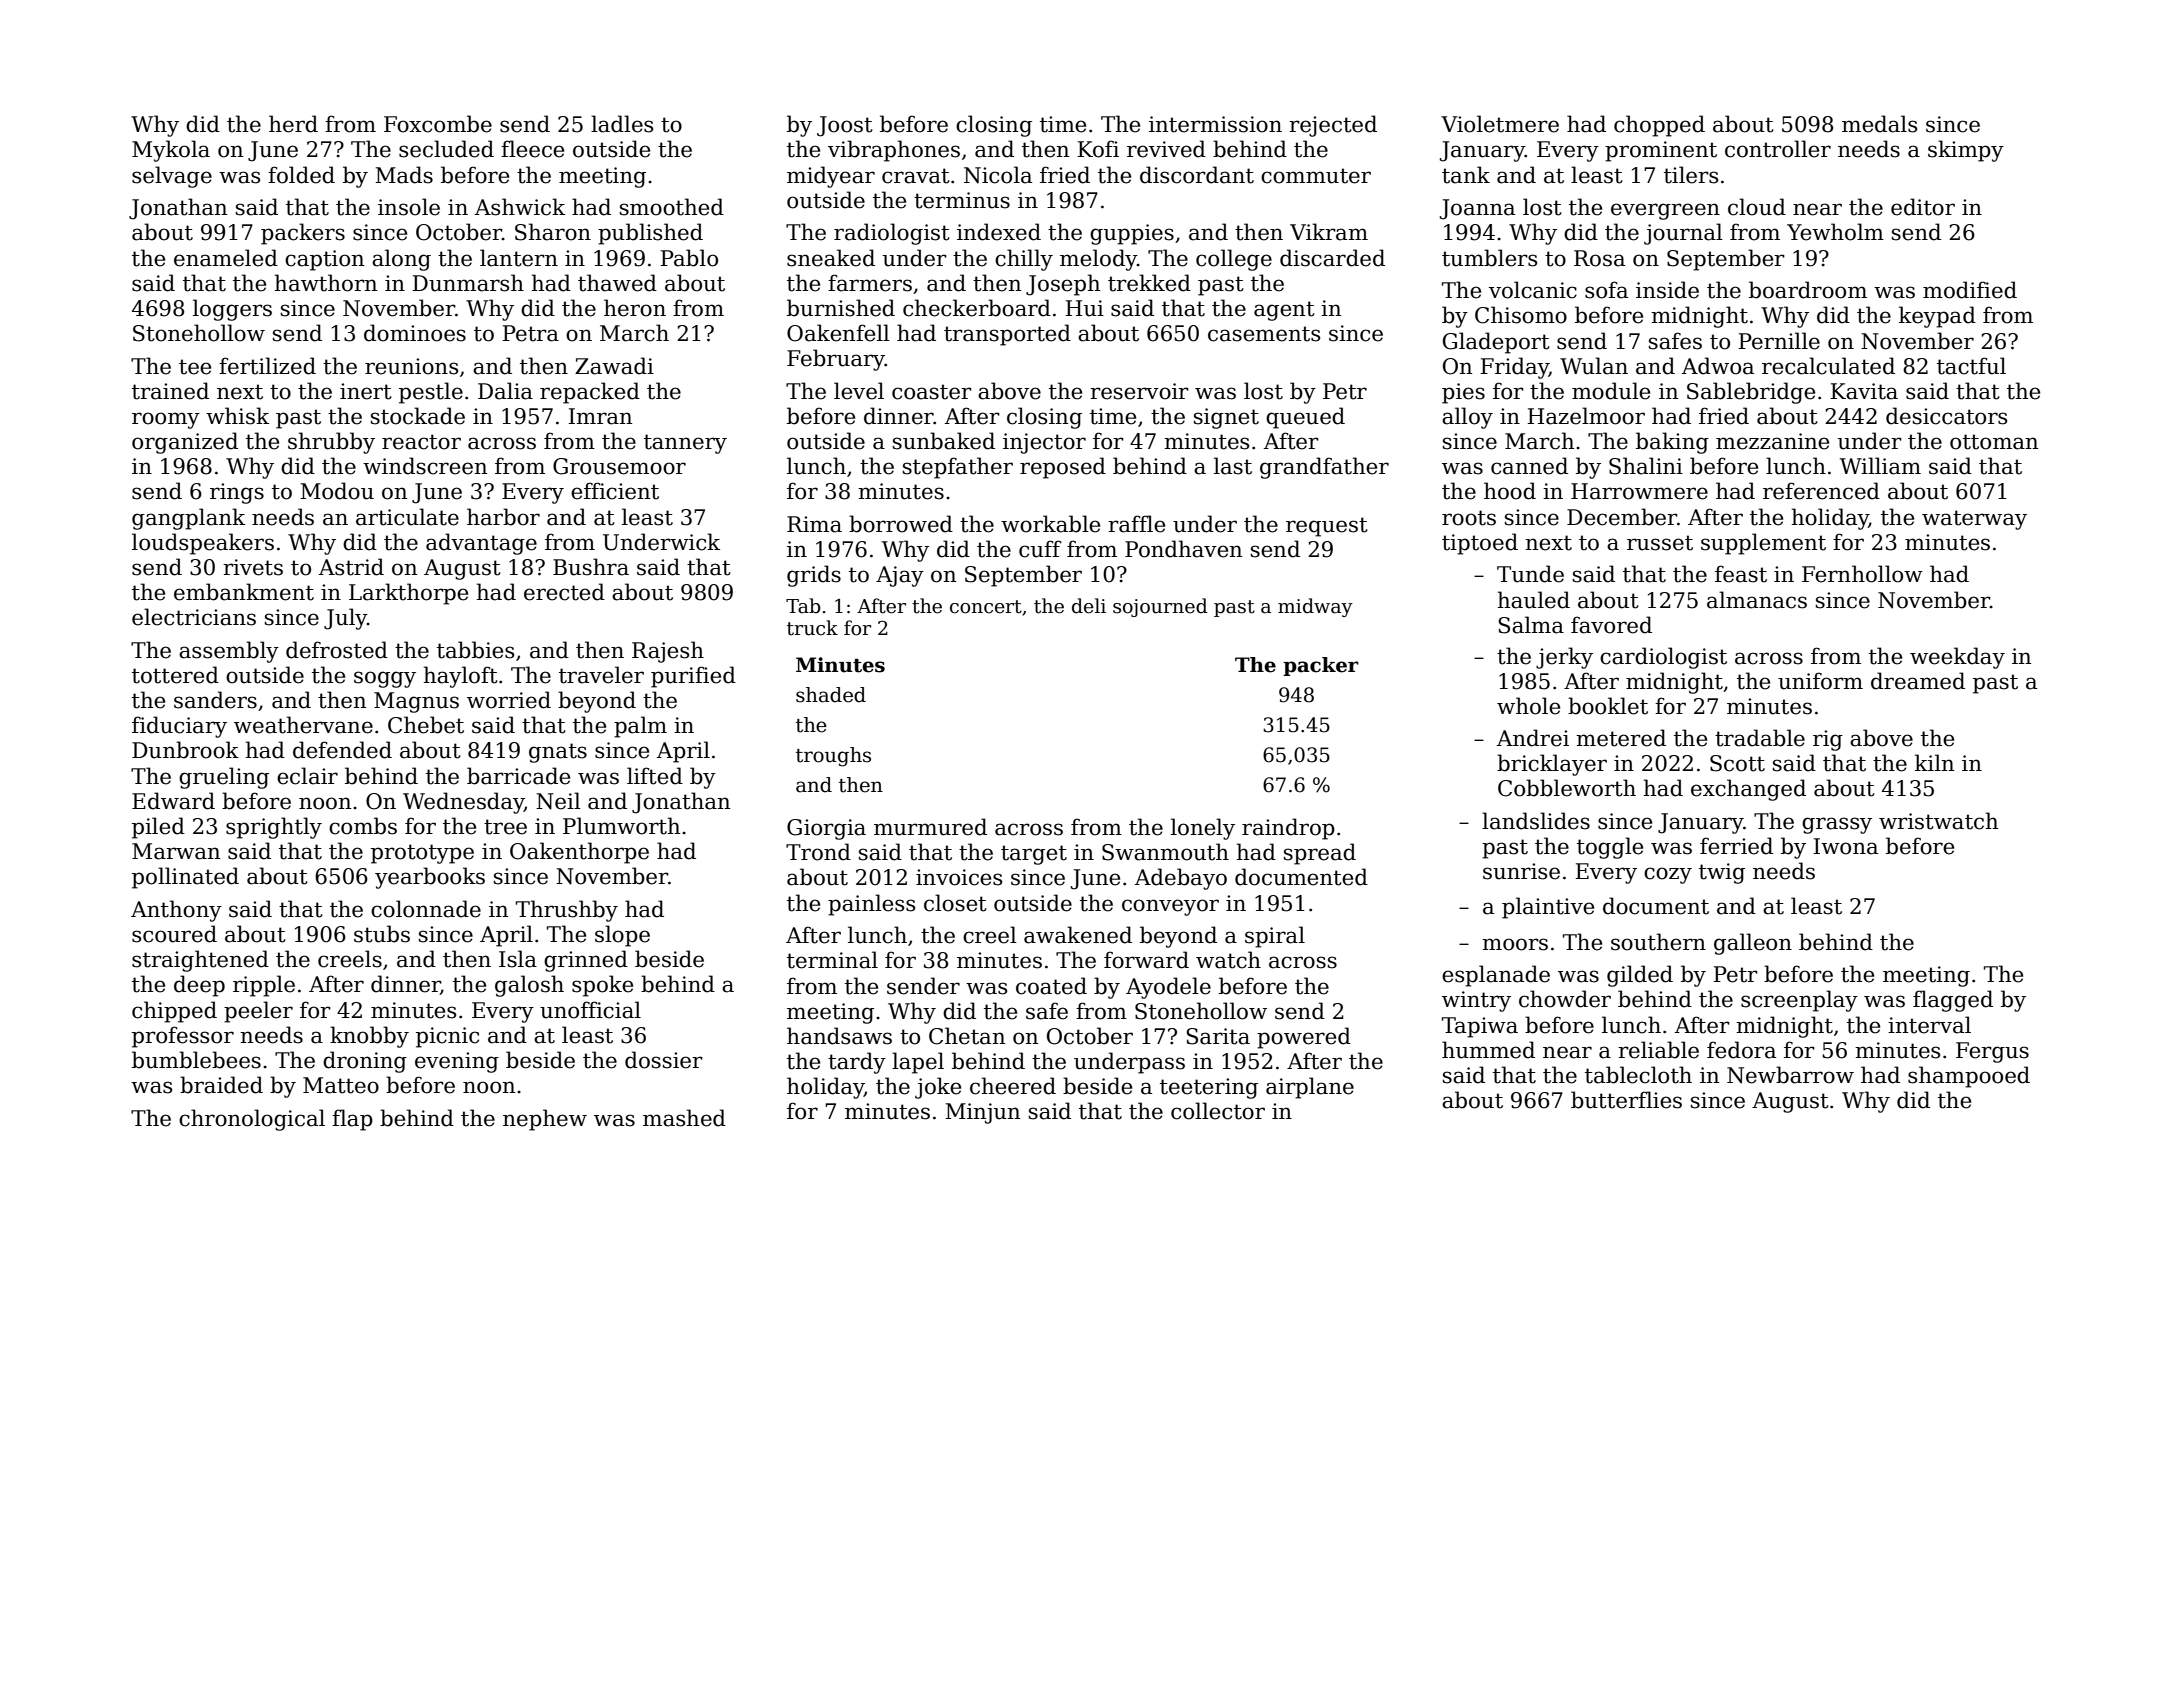  Describe the element at coordinates (426, 725) in the screenshot. I see `Chebet` at that location.
